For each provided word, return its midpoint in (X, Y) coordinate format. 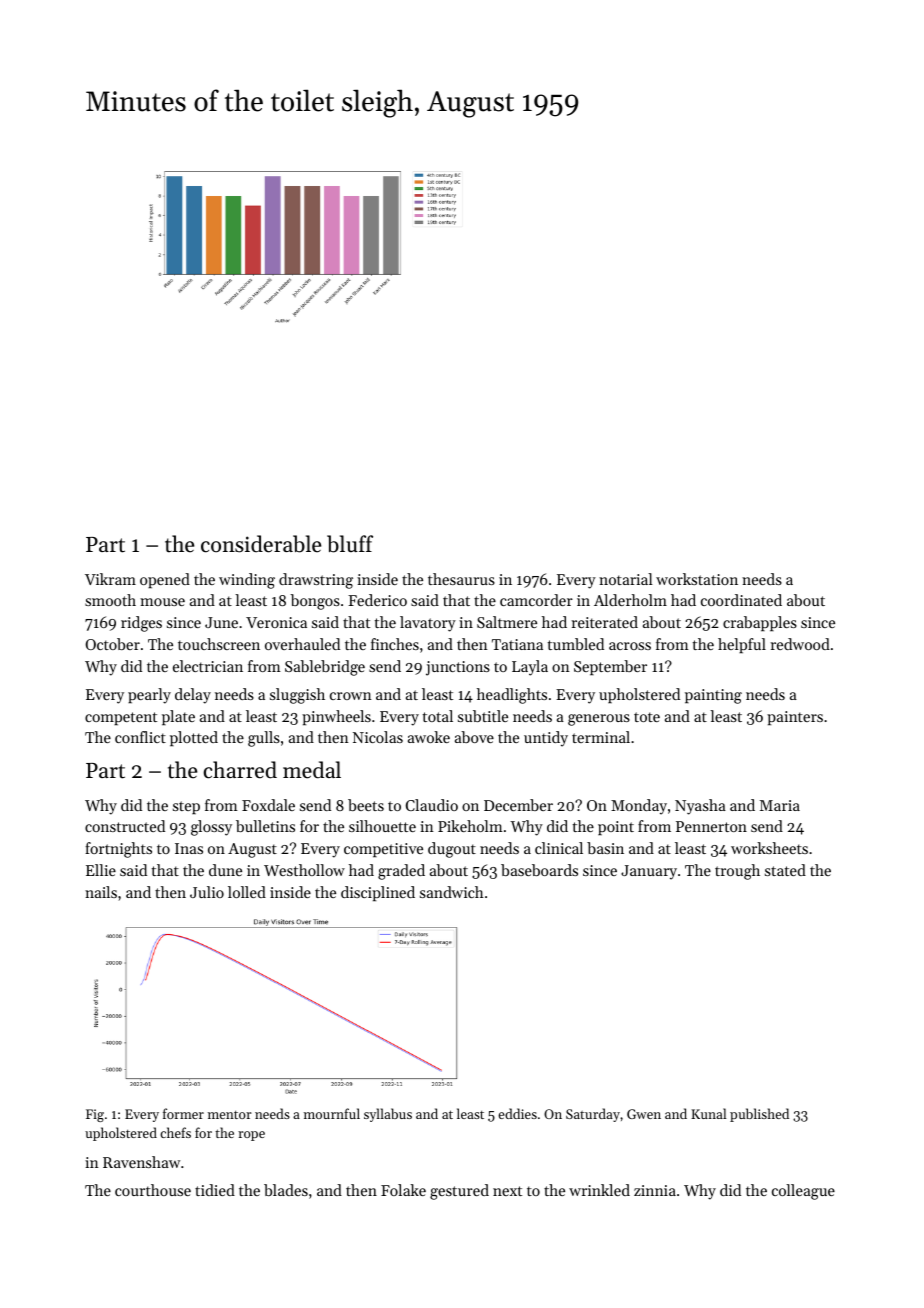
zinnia (655, 1190)
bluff (350, 544)
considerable (261, 544)
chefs (175, 1132)
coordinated (741, 600)
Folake (403, 1190)
